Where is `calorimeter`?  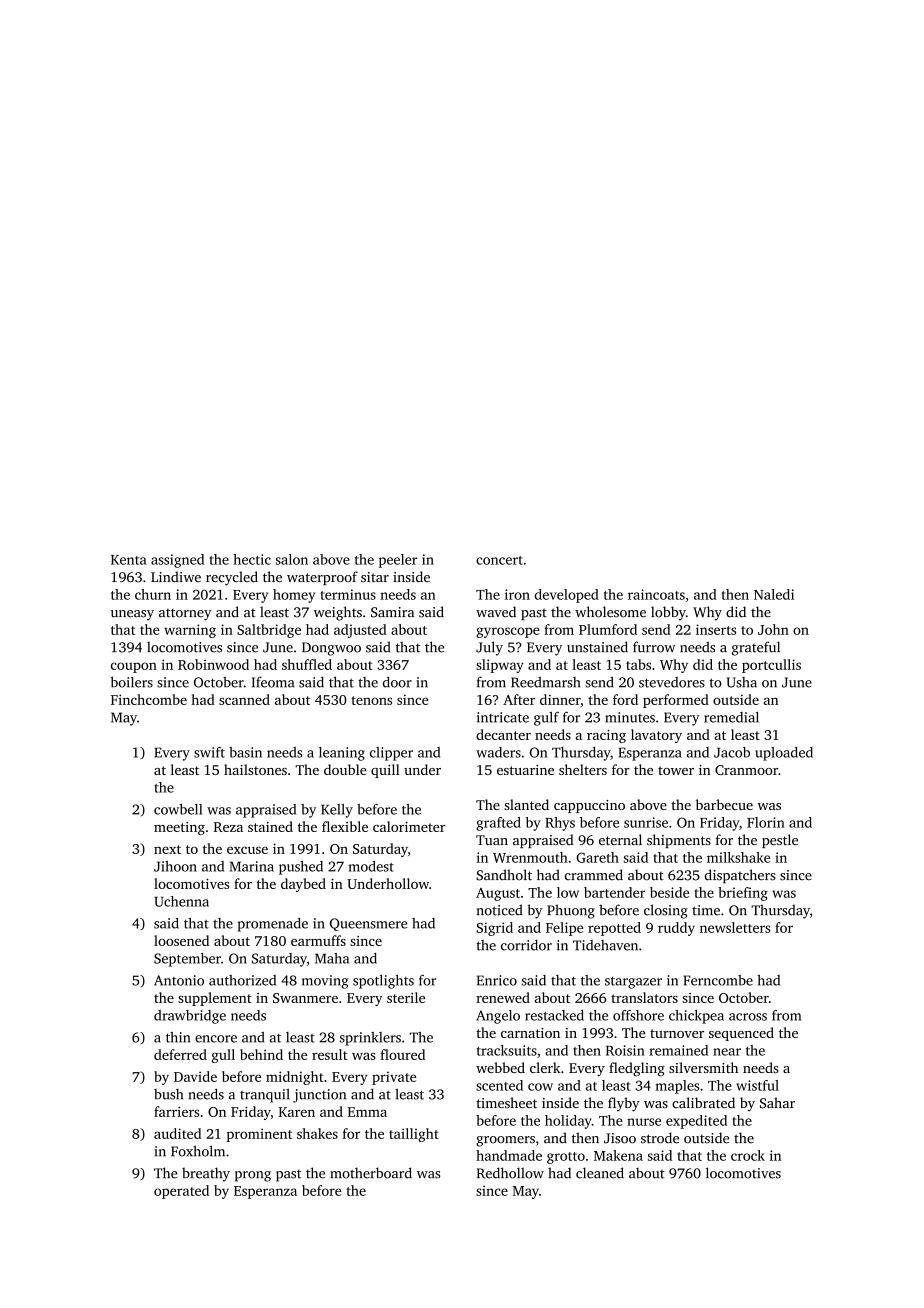 calorimeter is located at coordinates (409, 826).
